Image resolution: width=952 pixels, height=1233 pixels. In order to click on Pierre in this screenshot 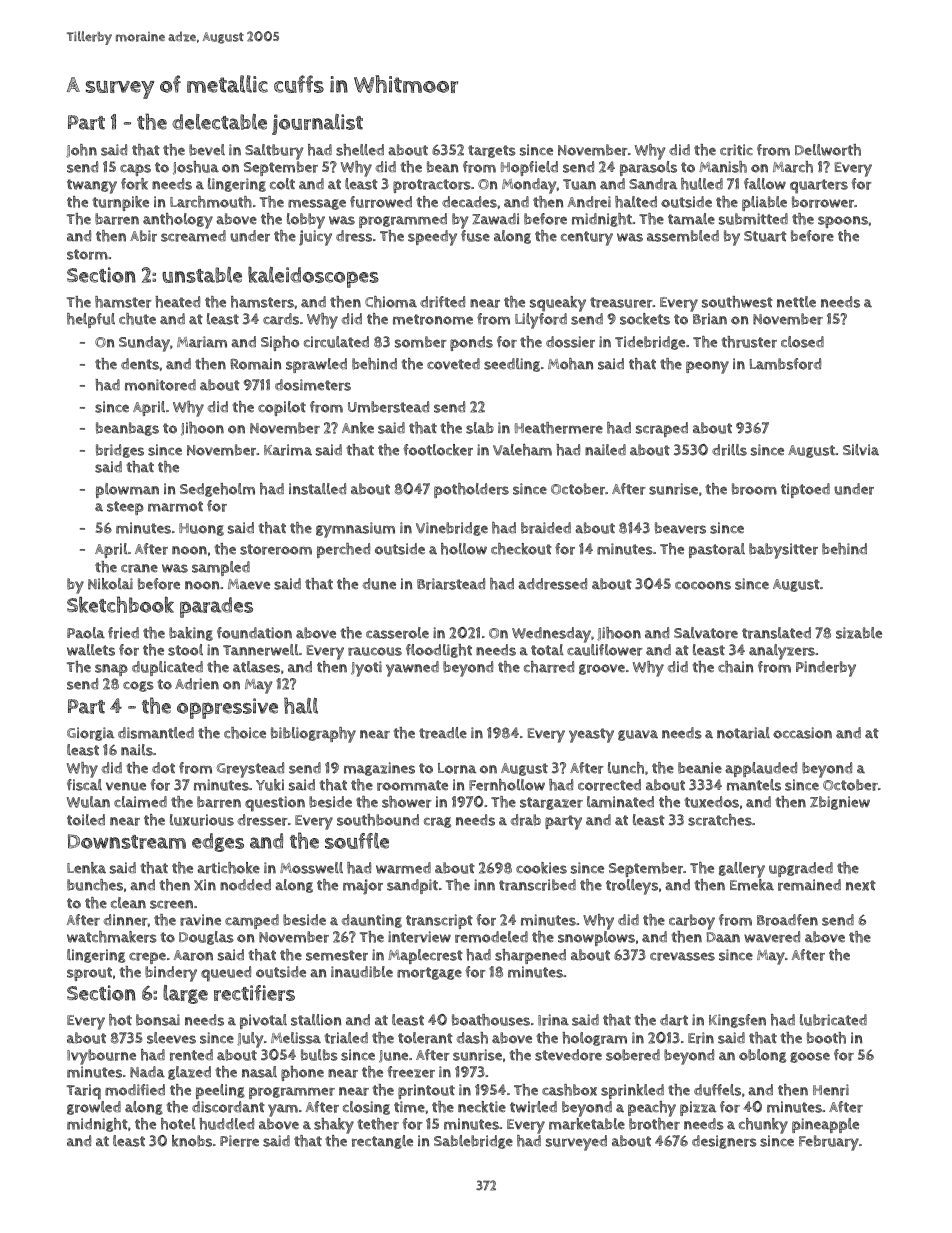, I will do `click(239, 1141)`.
